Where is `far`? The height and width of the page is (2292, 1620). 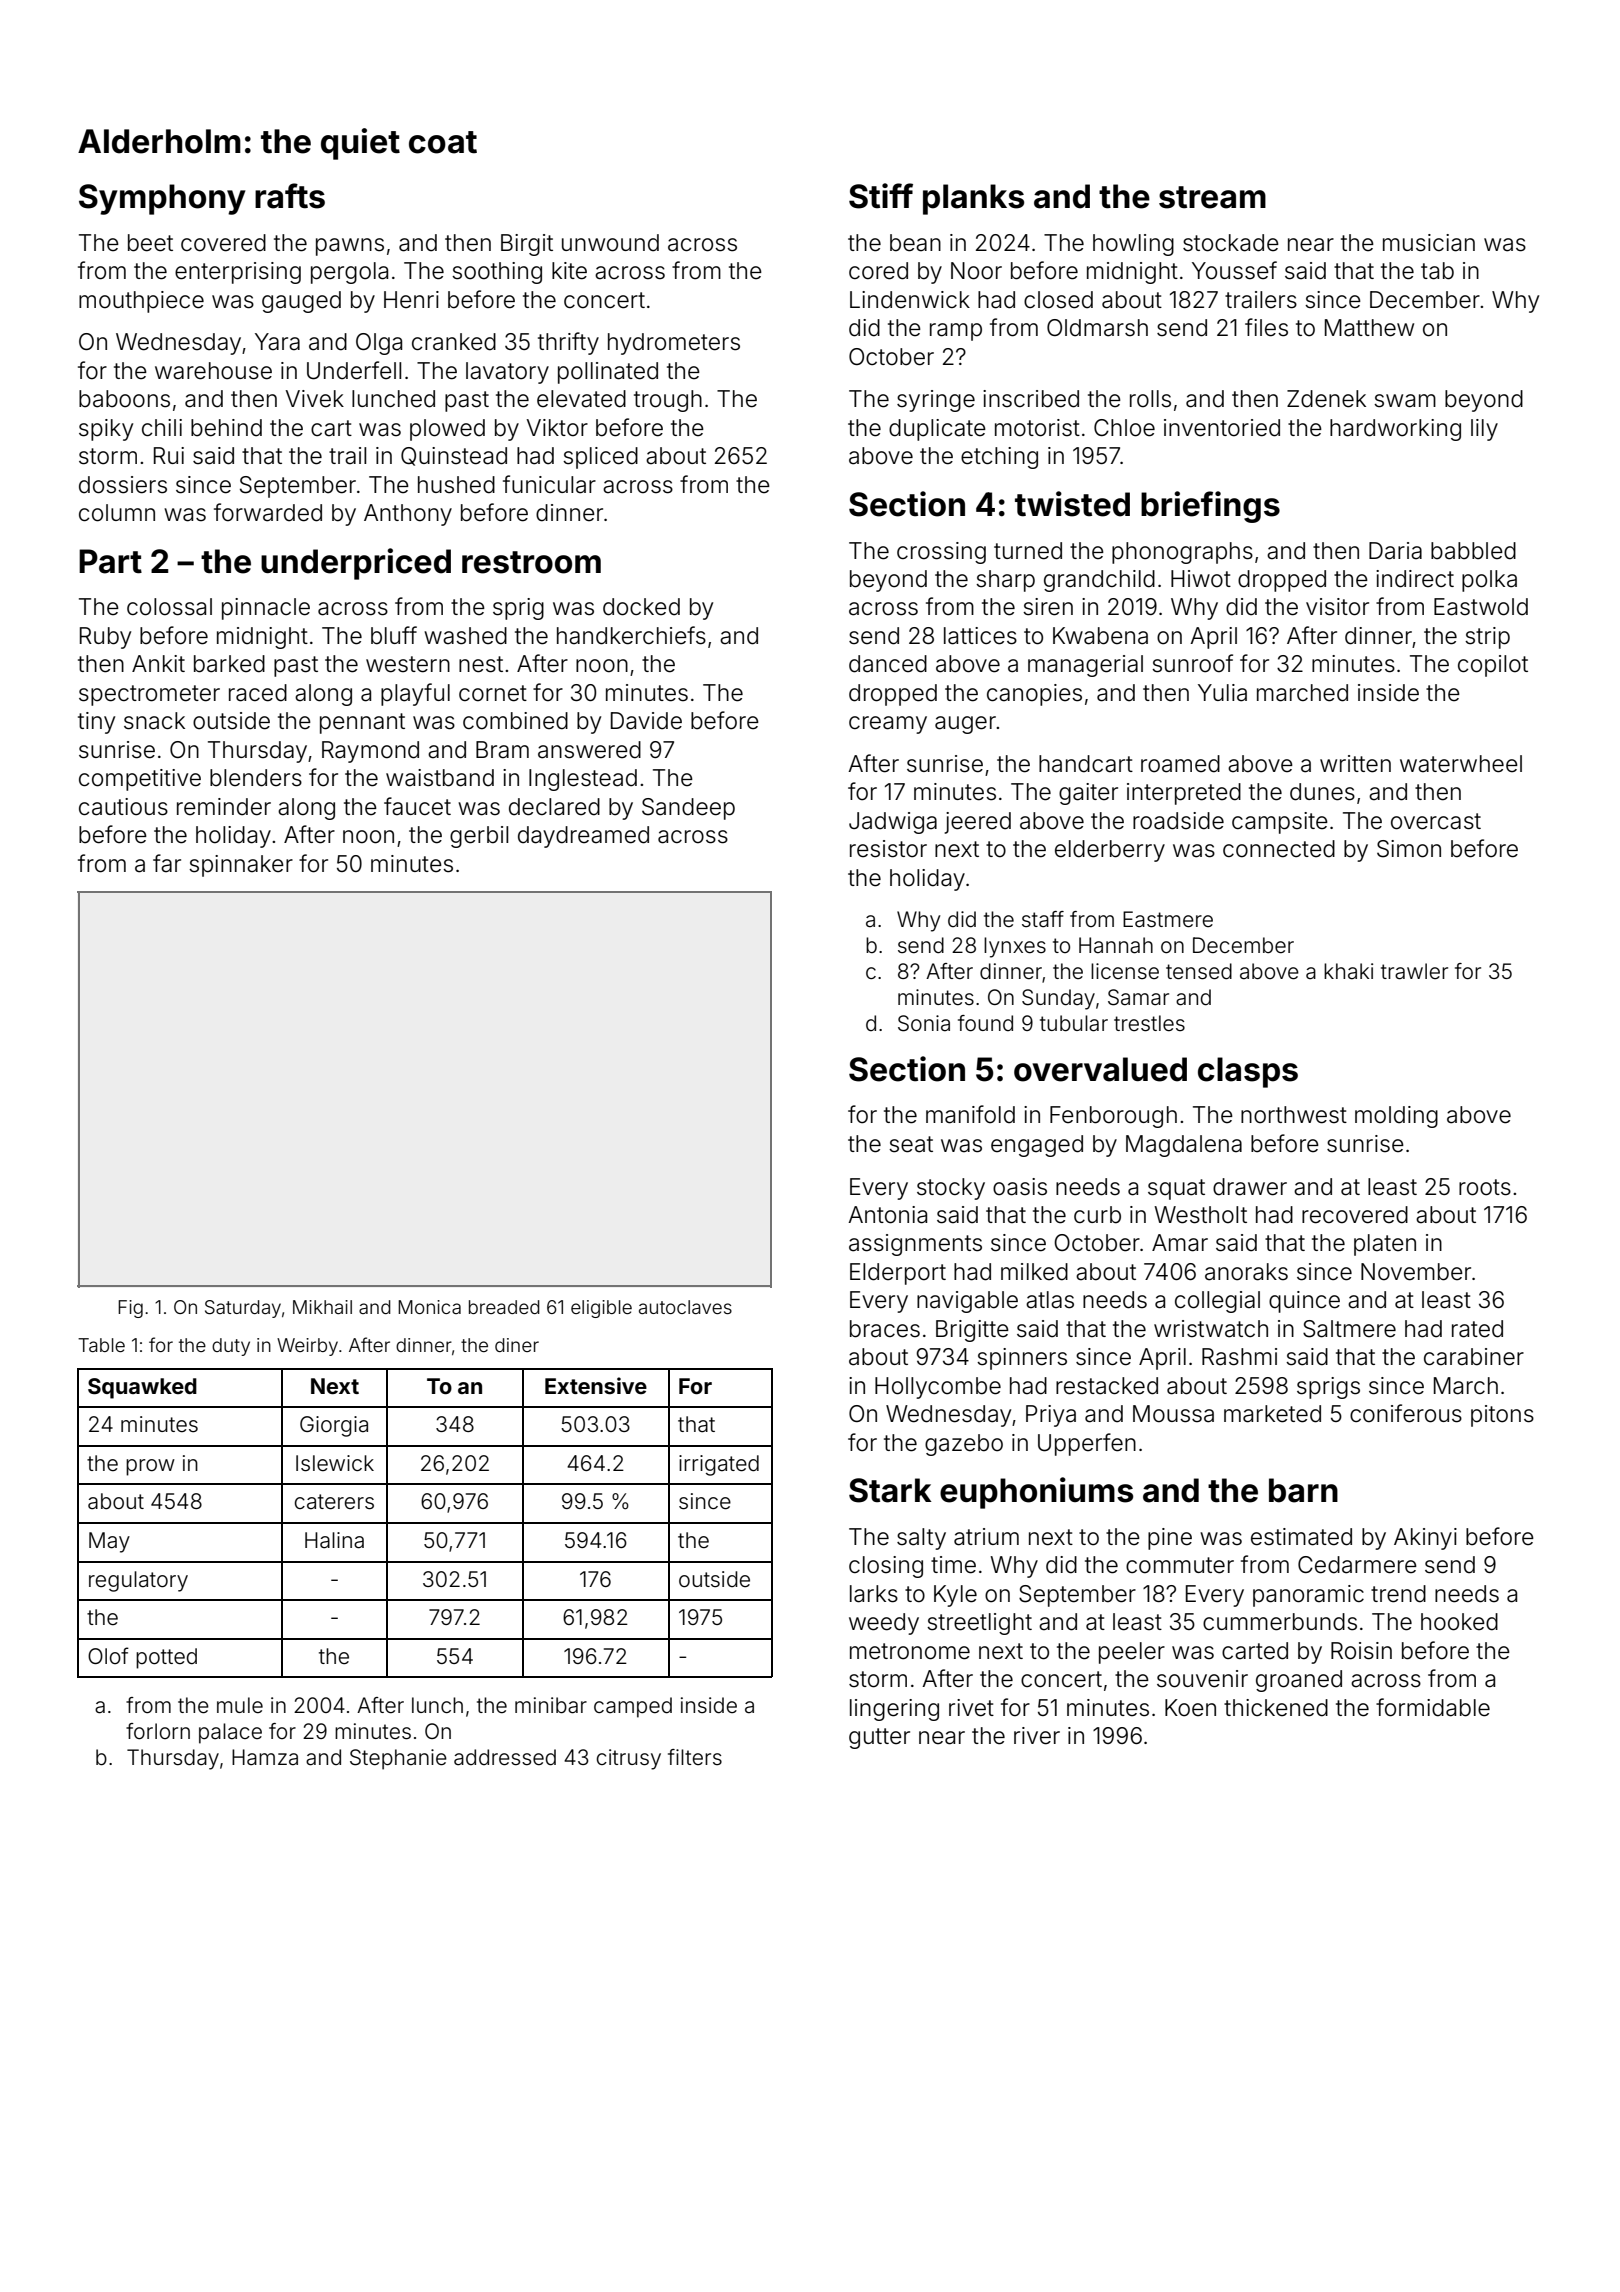
far is located at coordinates (167, 863).
